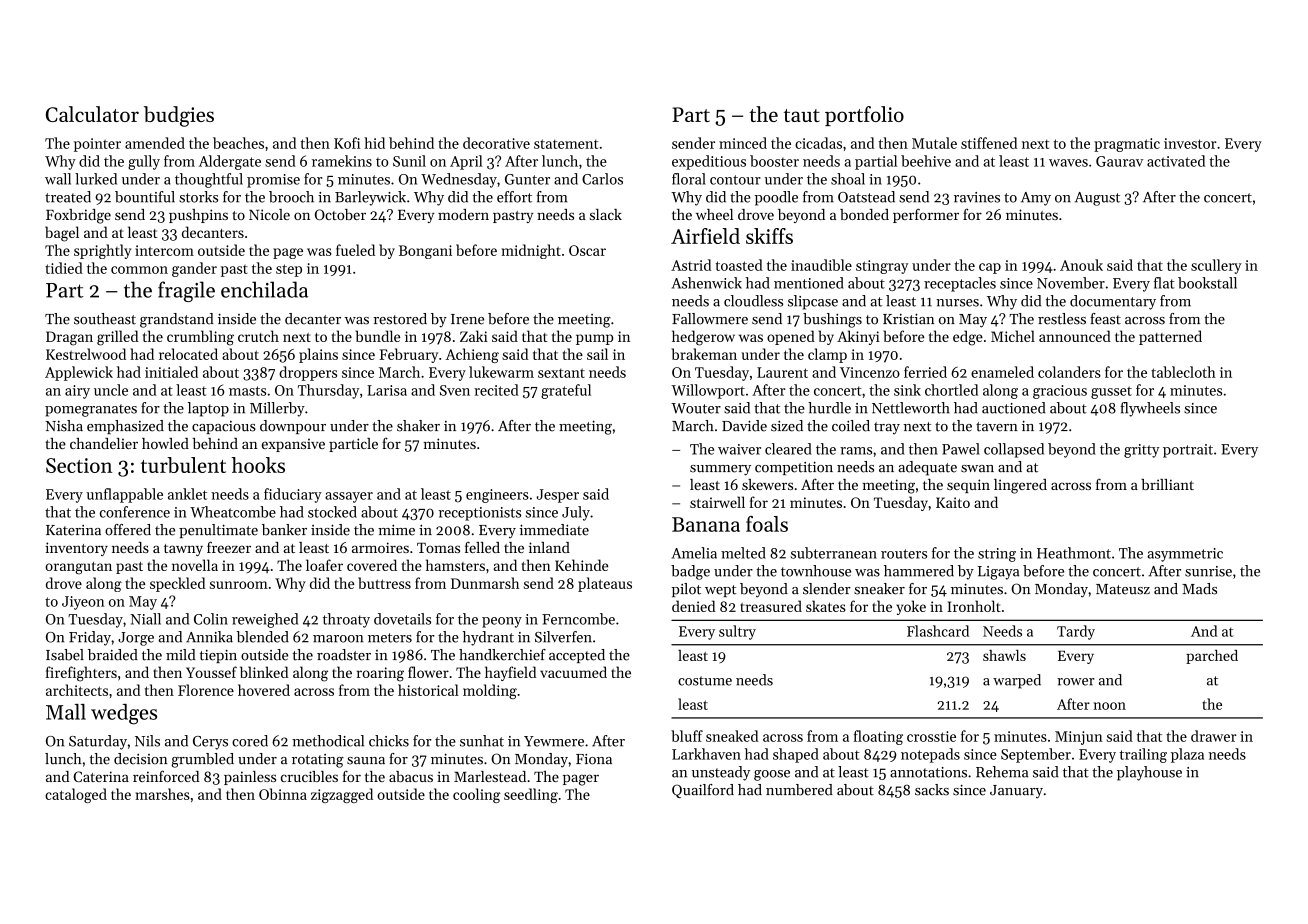  What do you see at coordinates (1149, 773) in the page?
I see `playhouse` at bounding box center [1149, 773].
